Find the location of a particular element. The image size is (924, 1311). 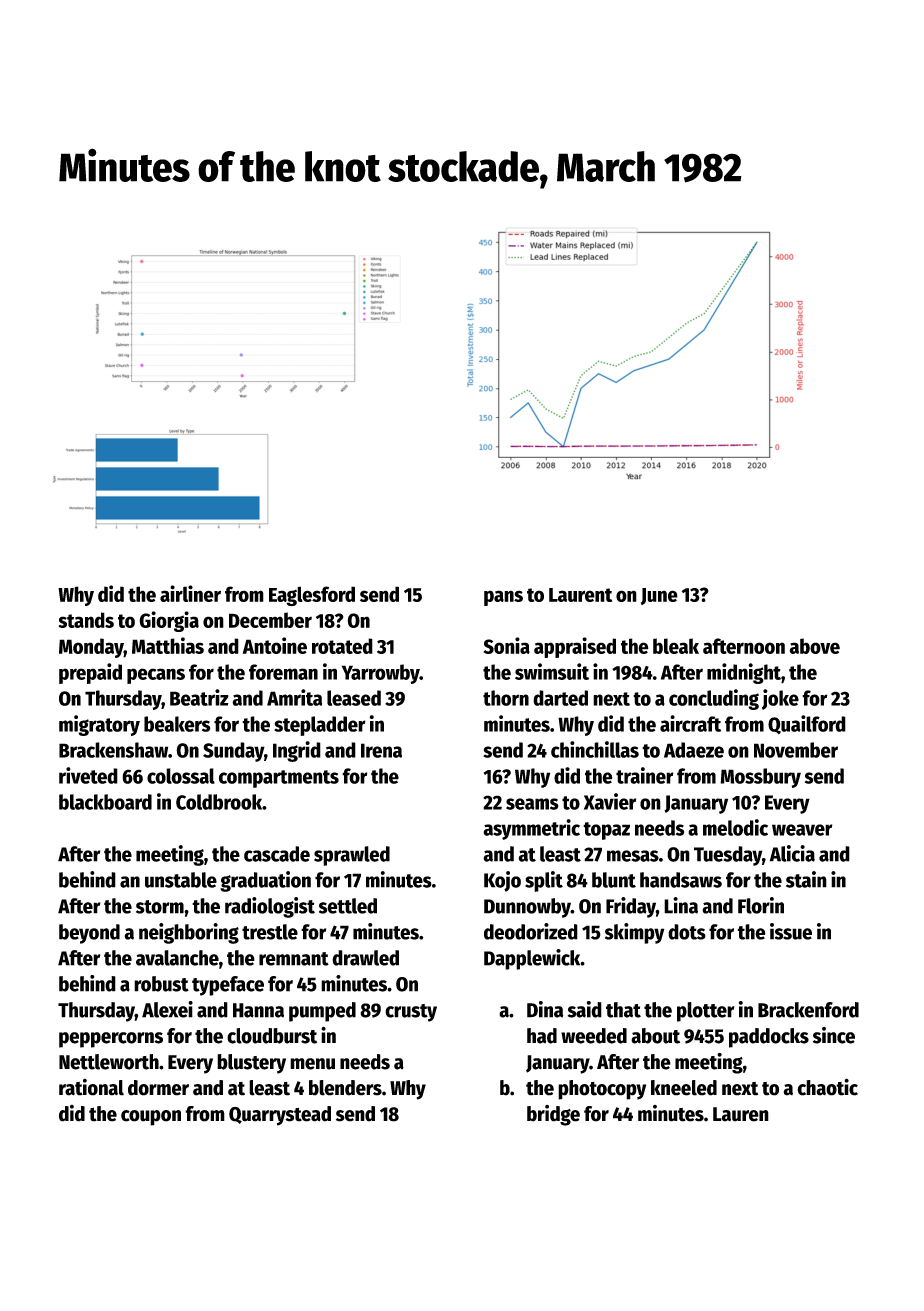

Alicia is located at coordinates (792, 853).
